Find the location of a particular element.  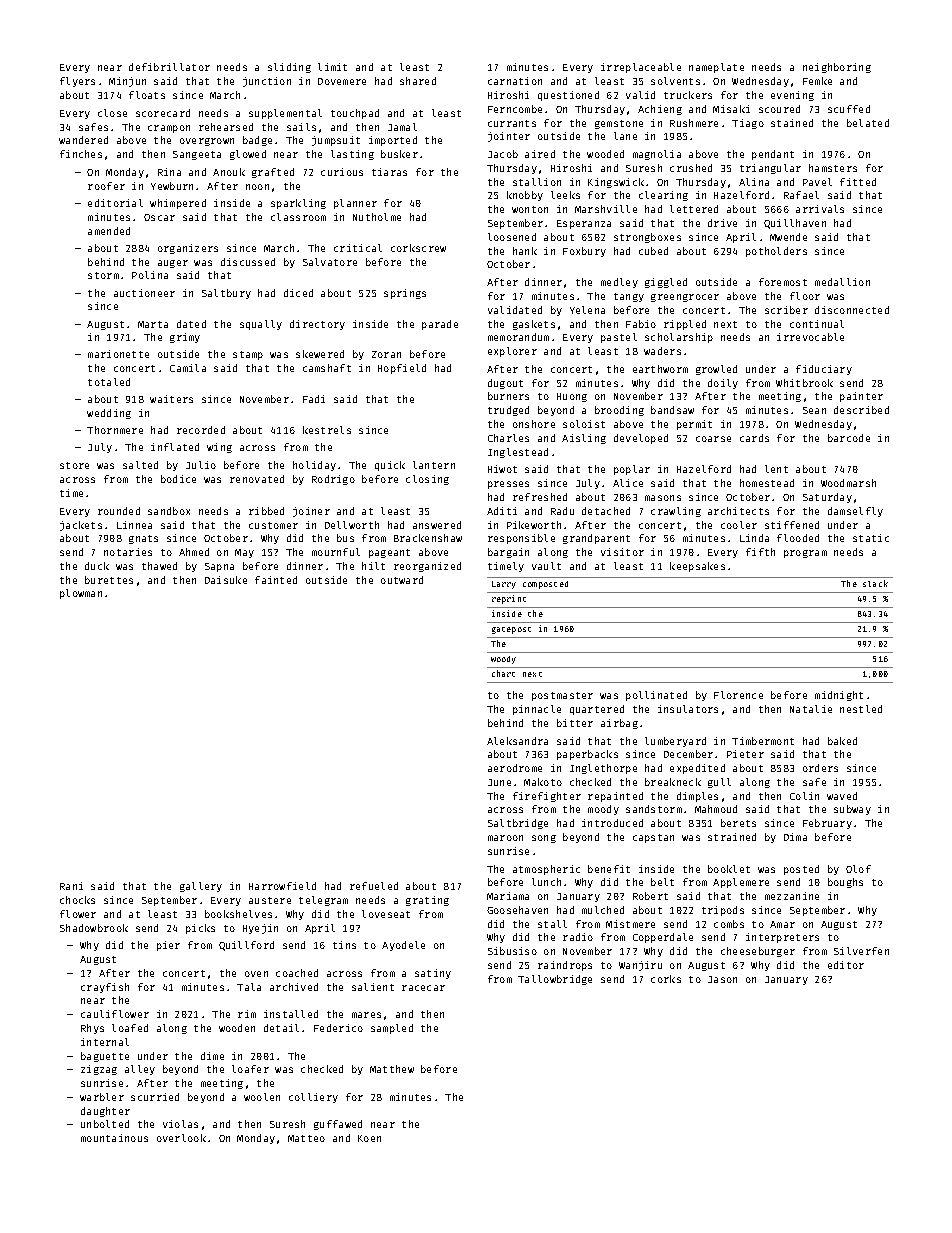

evening is located at coordinates (792, 96).
